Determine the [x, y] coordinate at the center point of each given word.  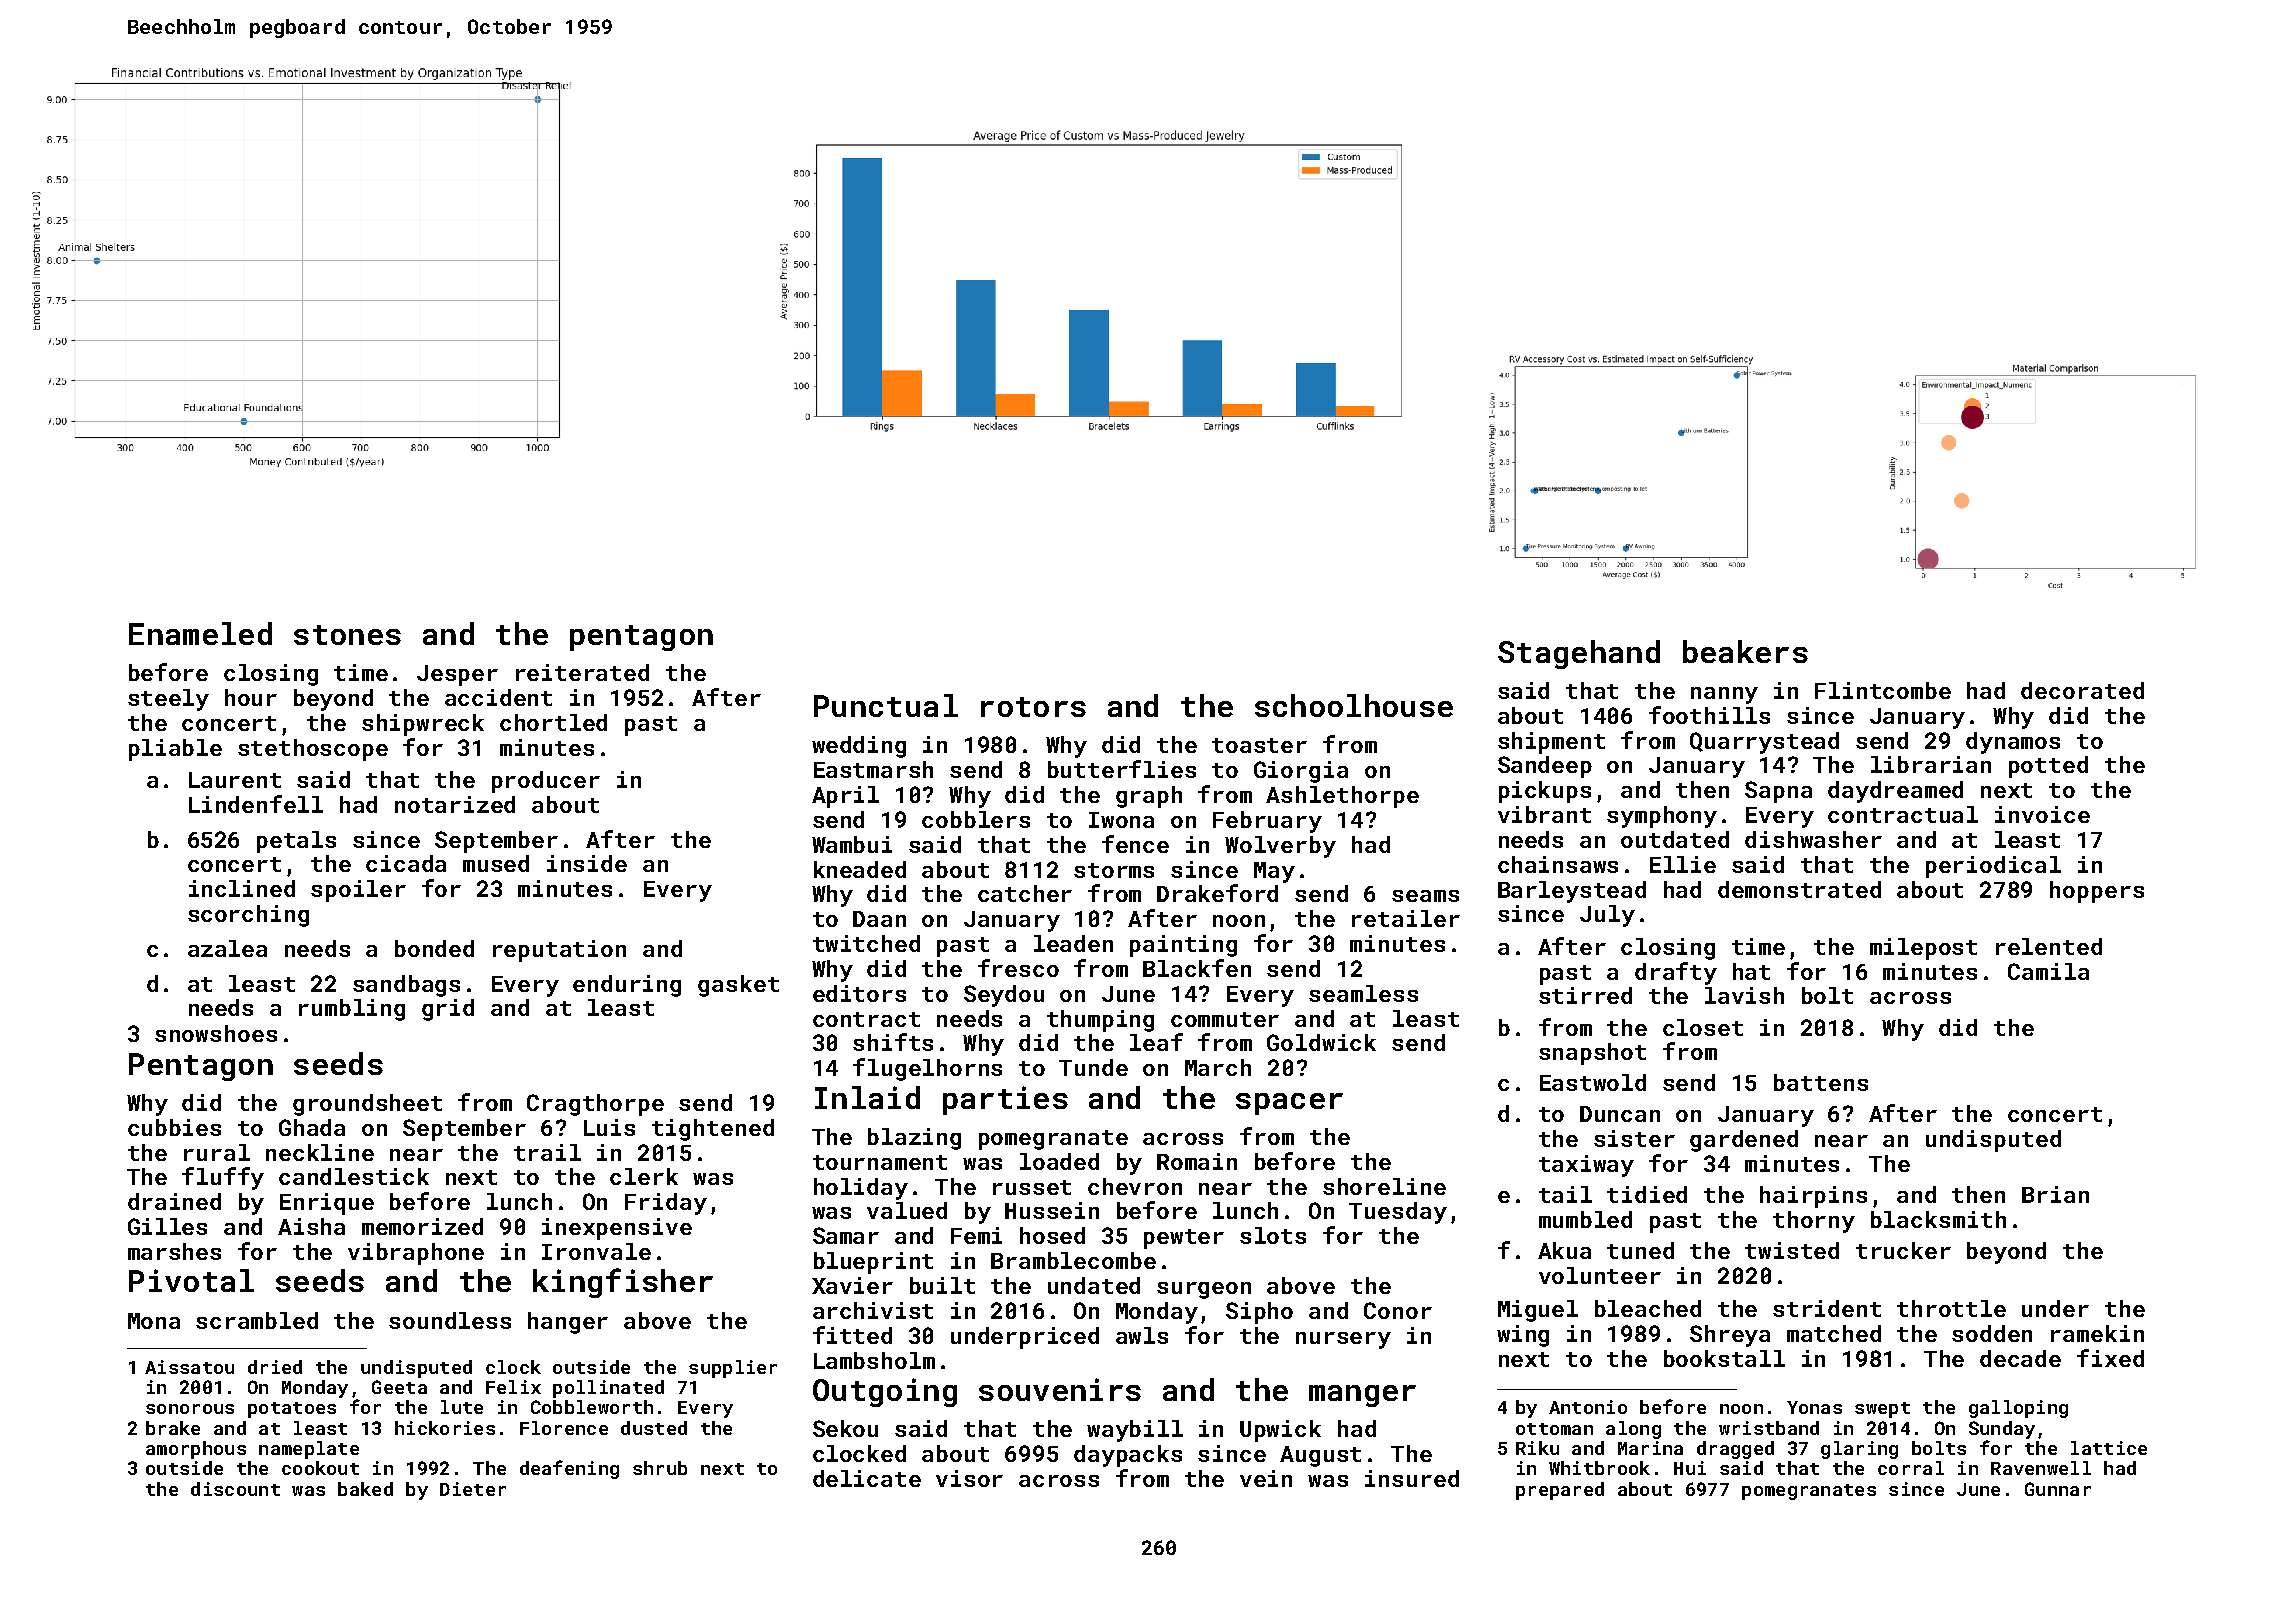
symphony [1662, 817]
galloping [2018, 1409]
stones [347, 635]
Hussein [1052, 1210]
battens [1821, 1082]
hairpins [1813, 1197]
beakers [1745, 651]
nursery [1343, 1340]
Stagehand [1579, 654]
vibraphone [416, 1254]
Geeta [399, 1387]
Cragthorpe [595, 1105]
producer [546, 782]
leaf [1156, 1042]
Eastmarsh [873, 769]
